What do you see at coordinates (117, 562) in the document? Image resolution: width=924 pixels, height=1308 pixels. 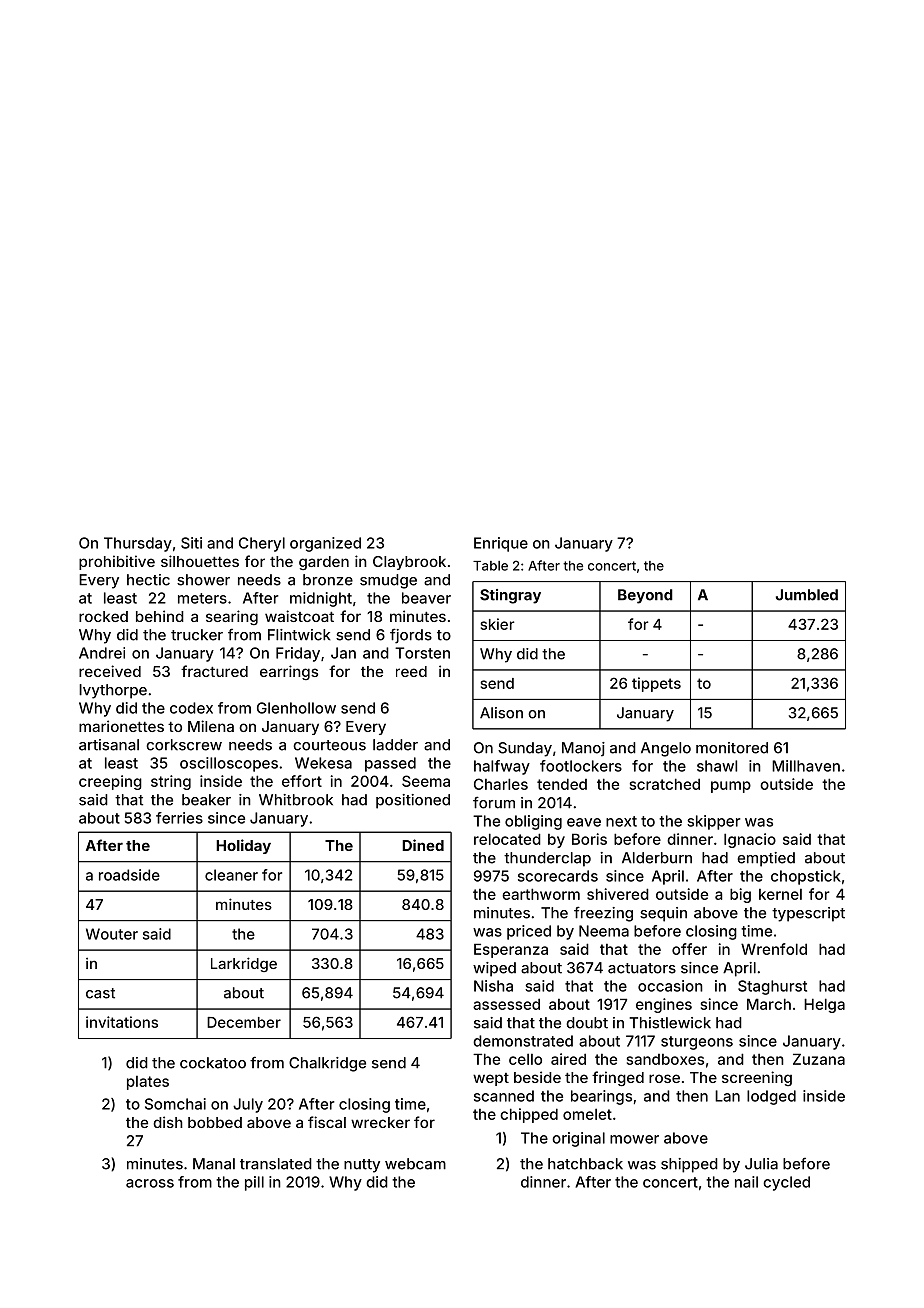 I see `prohibitive` at bounding box center [117, 562].
